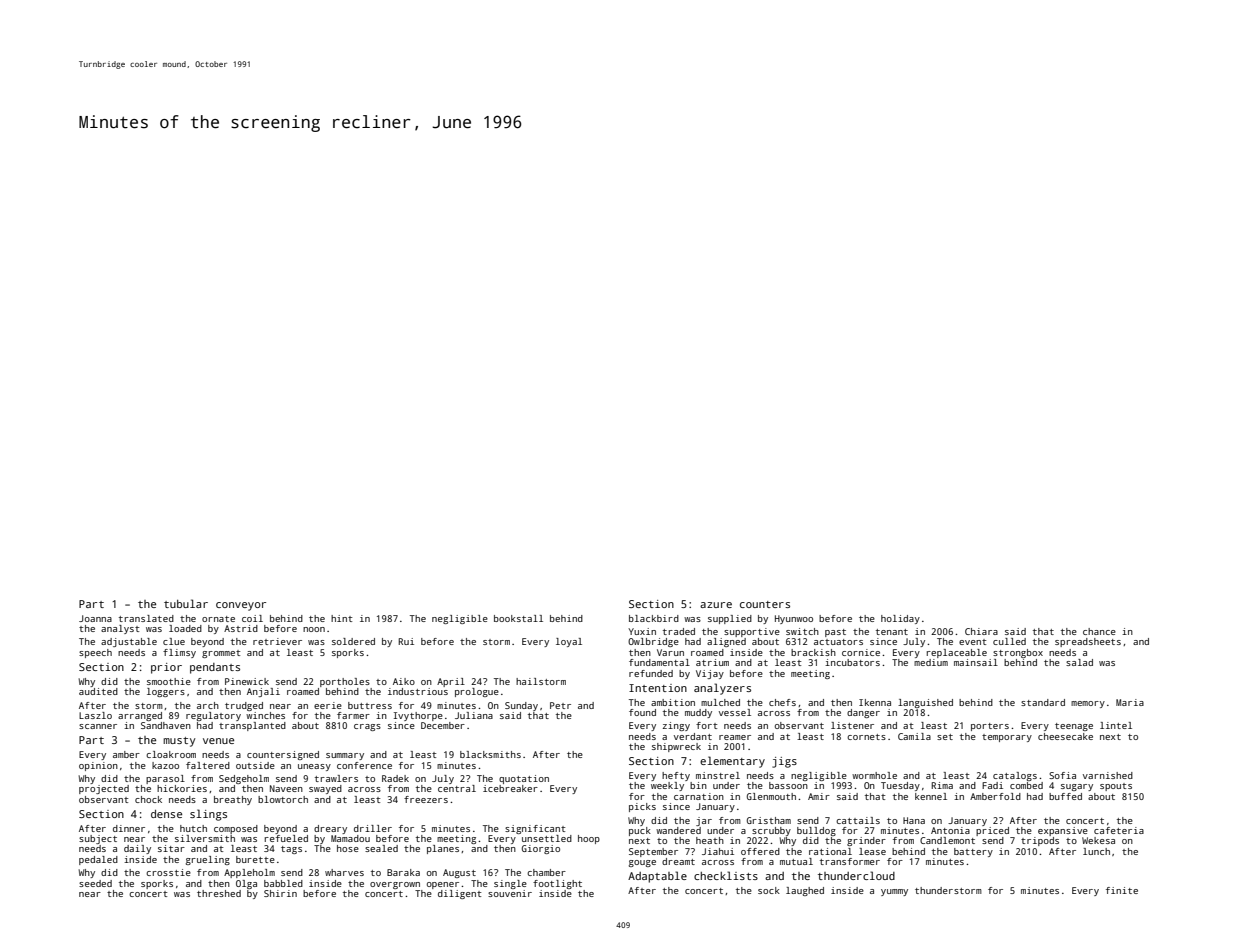  What do you see at coordinates (710, 840) in the screenshot?
I see `heath` at bounding box center [710, 840].
